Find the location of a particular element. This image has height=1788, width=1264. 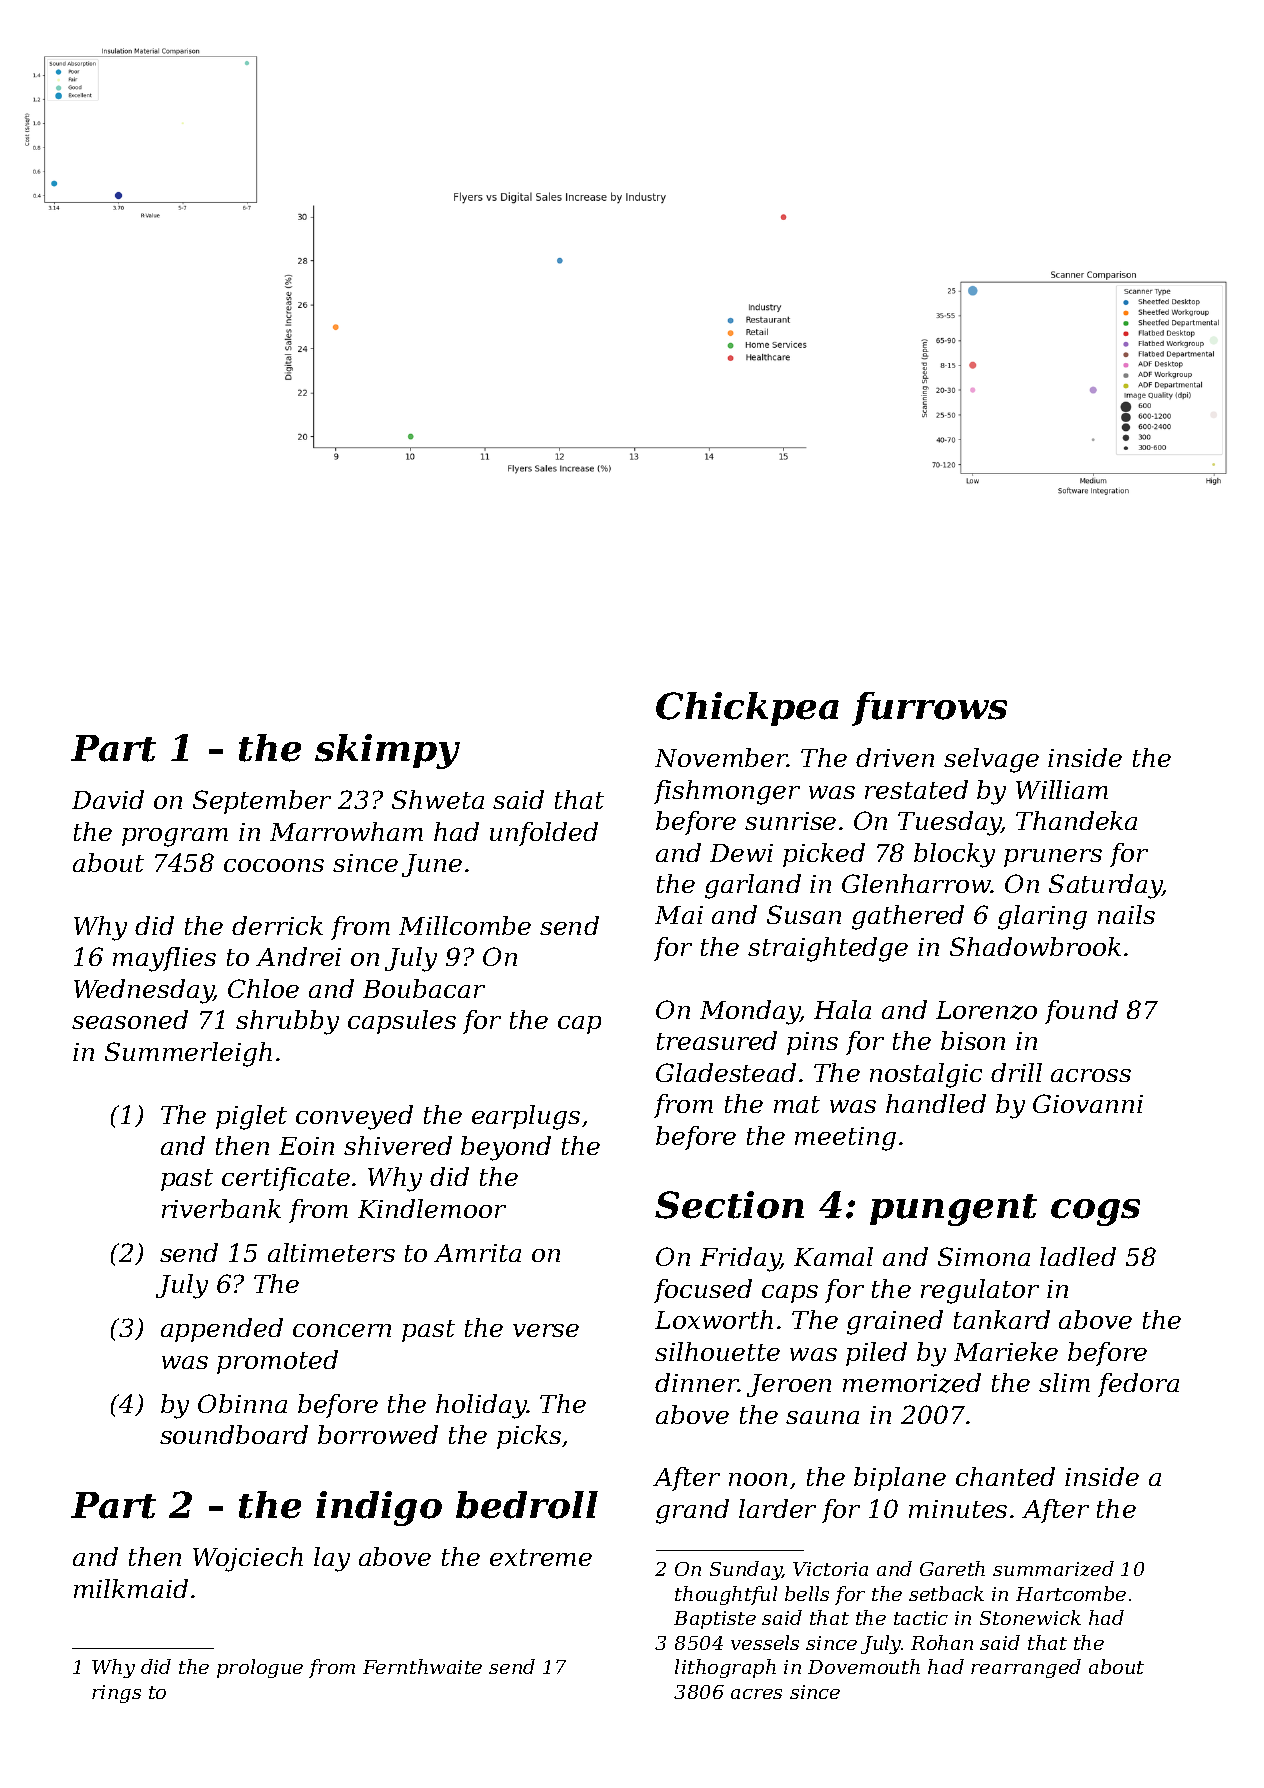

program is located at coordinates (175, 837).
